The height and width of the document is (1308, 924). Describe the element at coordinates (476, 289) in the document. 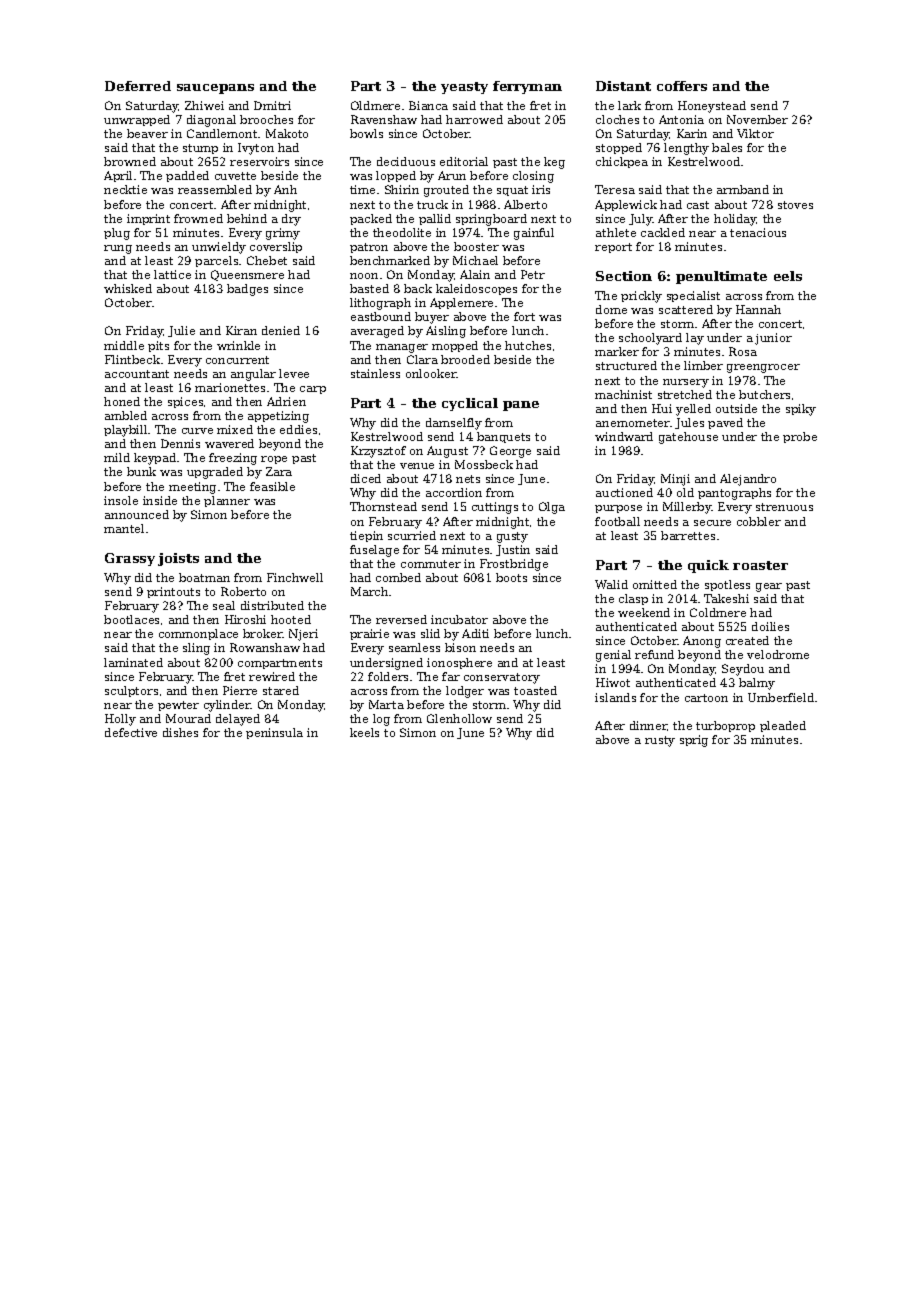

I see `kaleidoscopes` at that location.
